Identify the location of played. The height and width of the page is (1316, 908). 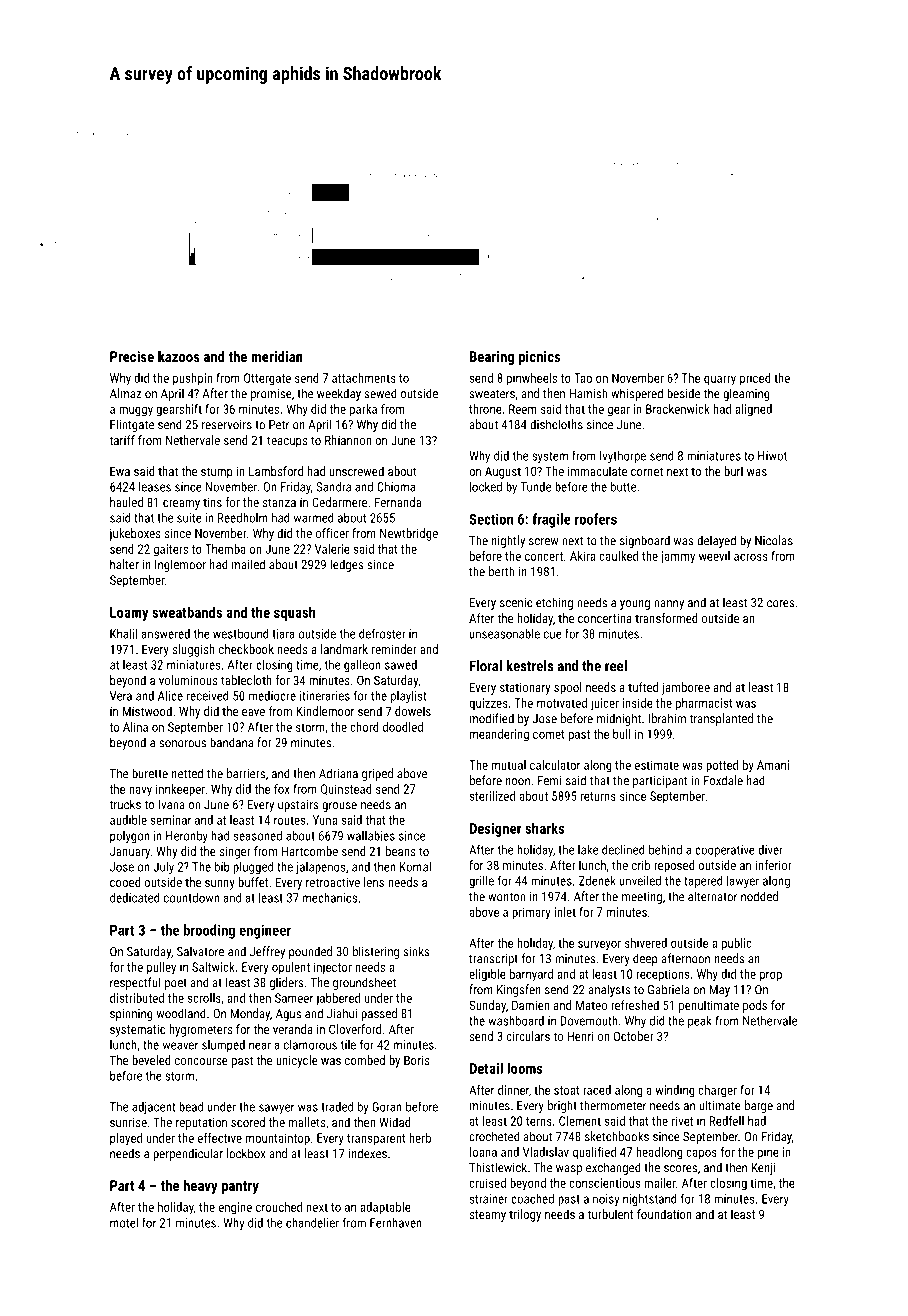
(126, 1139).
